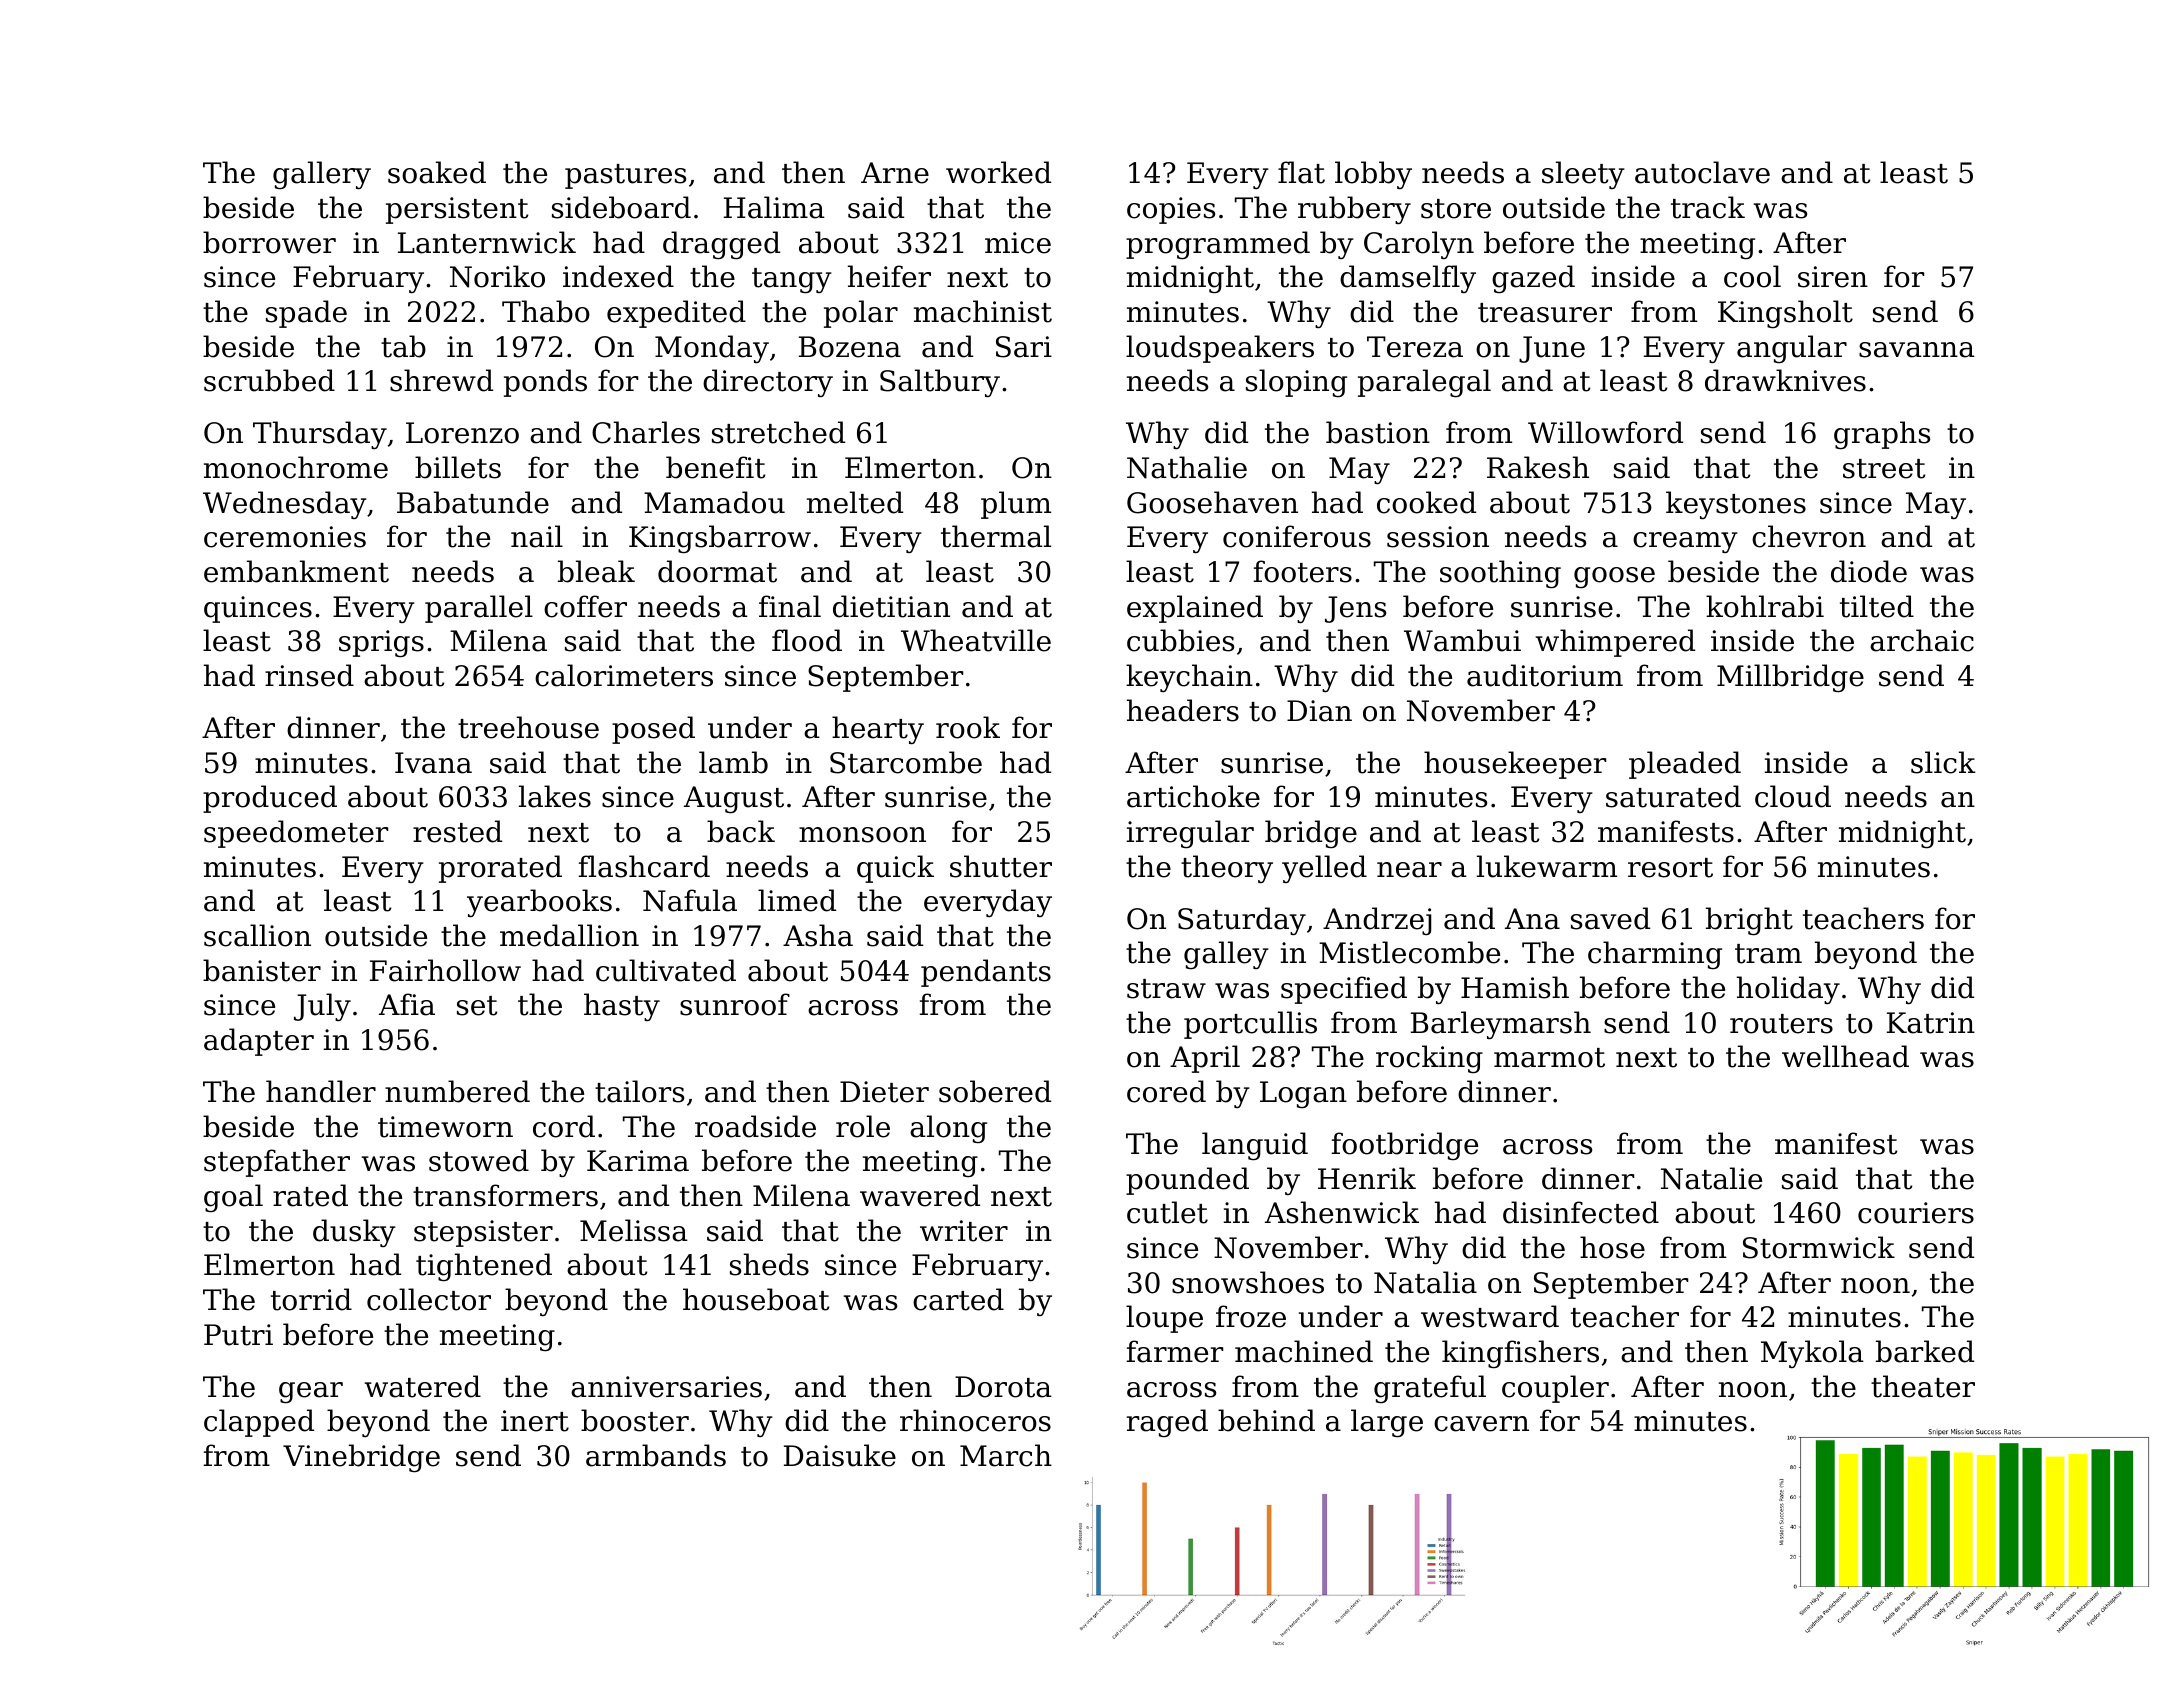 The height and width of the document is (1683, 2178). Describe the element at coordinates (1187, 467) in the document. I see `Nathalie` at that location.
